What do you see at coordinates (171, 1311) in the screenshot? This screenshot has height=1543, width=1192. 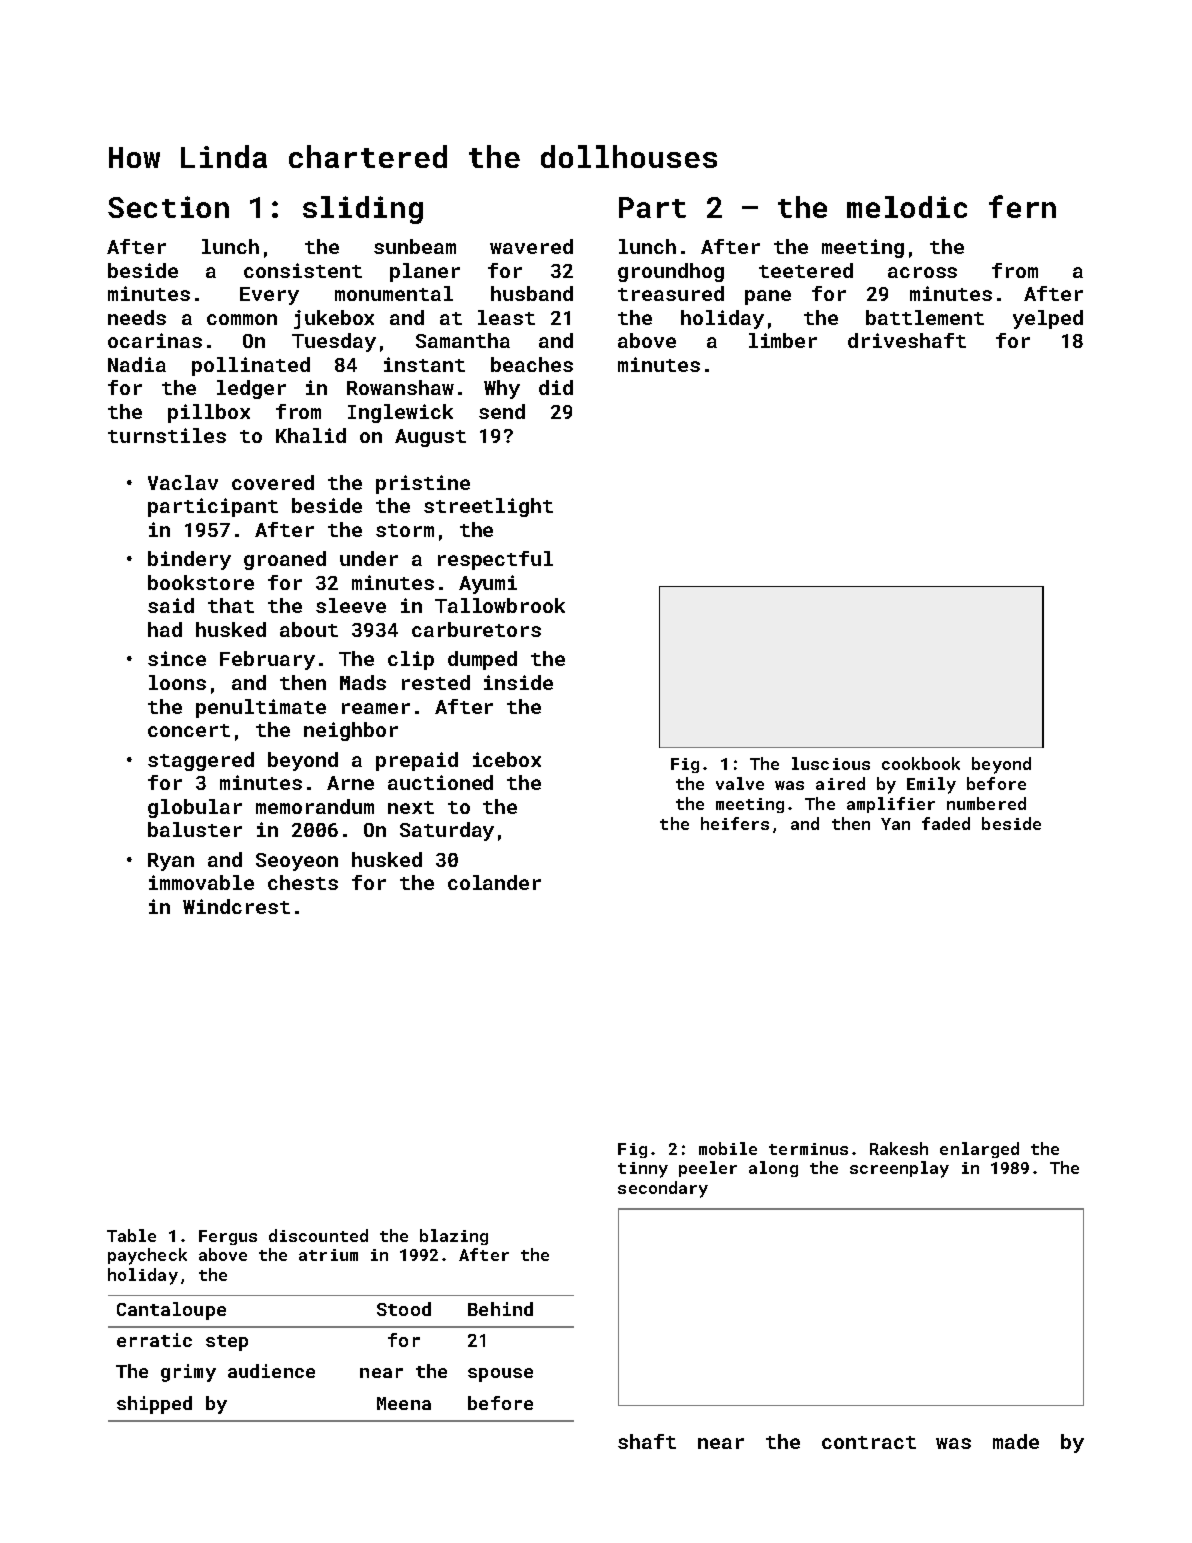 I see `Cantaloupe` at bounding box center [171, 1311].
